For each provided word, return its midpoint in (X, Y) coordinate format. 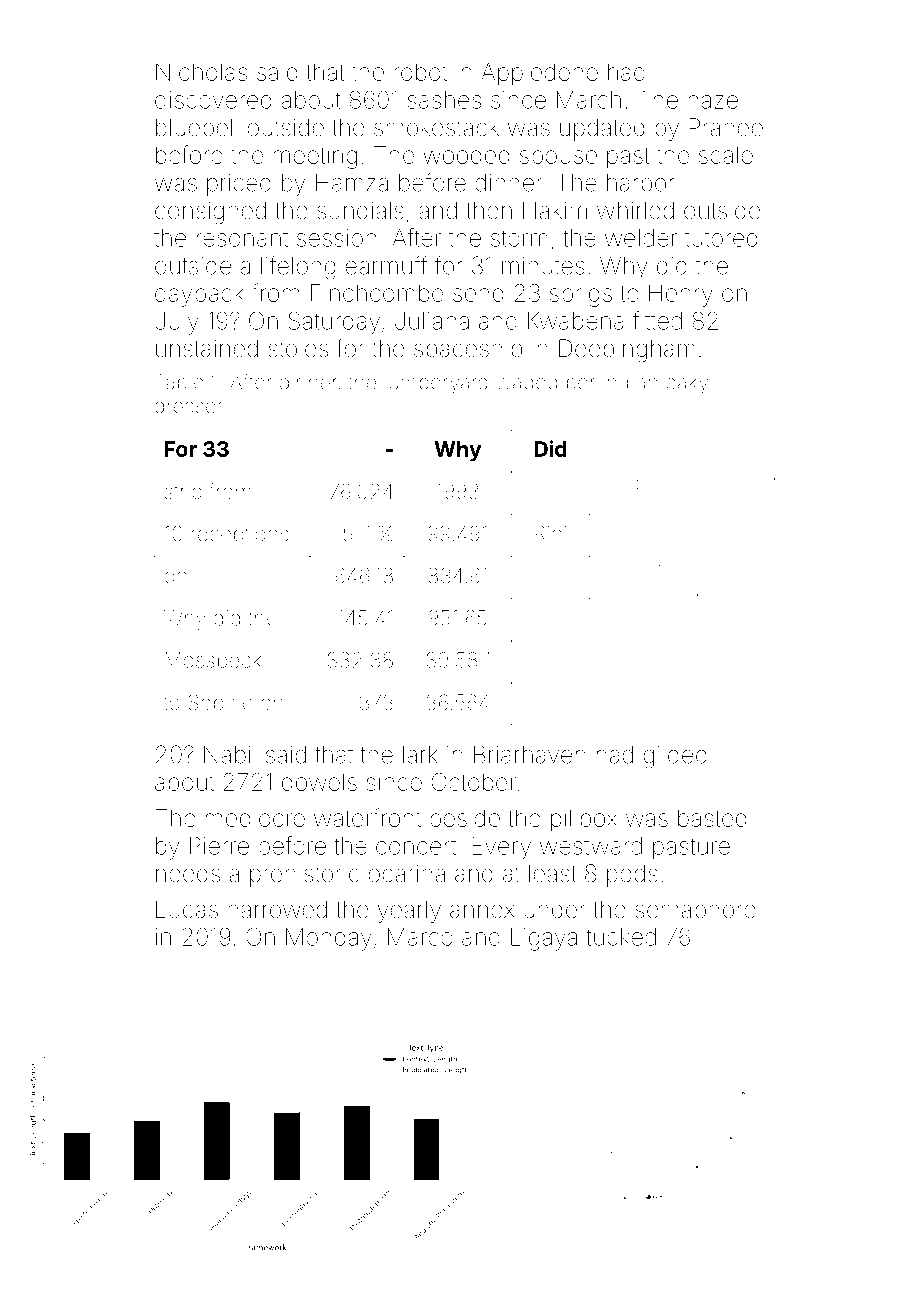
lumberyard (436, 384)
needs (188, 873)
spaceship (468, 350)
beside (465, 818)
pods (632, 875)
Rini (550, 533)
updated (602, 129)
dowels (319, 782)
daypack (199, 295)
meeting (315, 157)
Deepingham (627, 350)
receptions (240, 536)
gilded (675, 757)
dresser (188, 406)
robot (420, 72)
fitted (657, 320)
